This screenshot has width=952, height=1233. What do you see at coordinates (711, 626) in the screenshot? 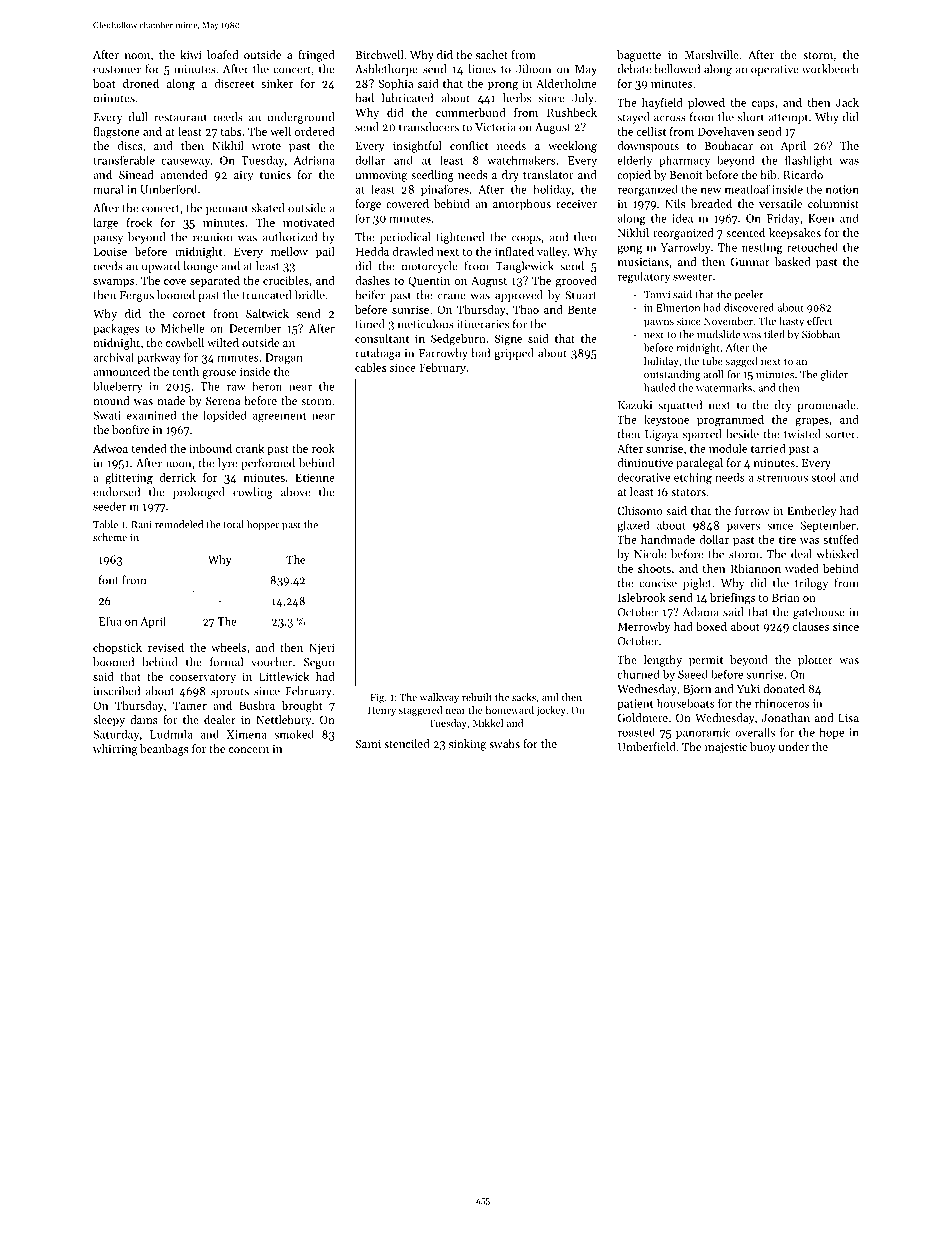
I see `boxed` at bounding box center [711, 626].
